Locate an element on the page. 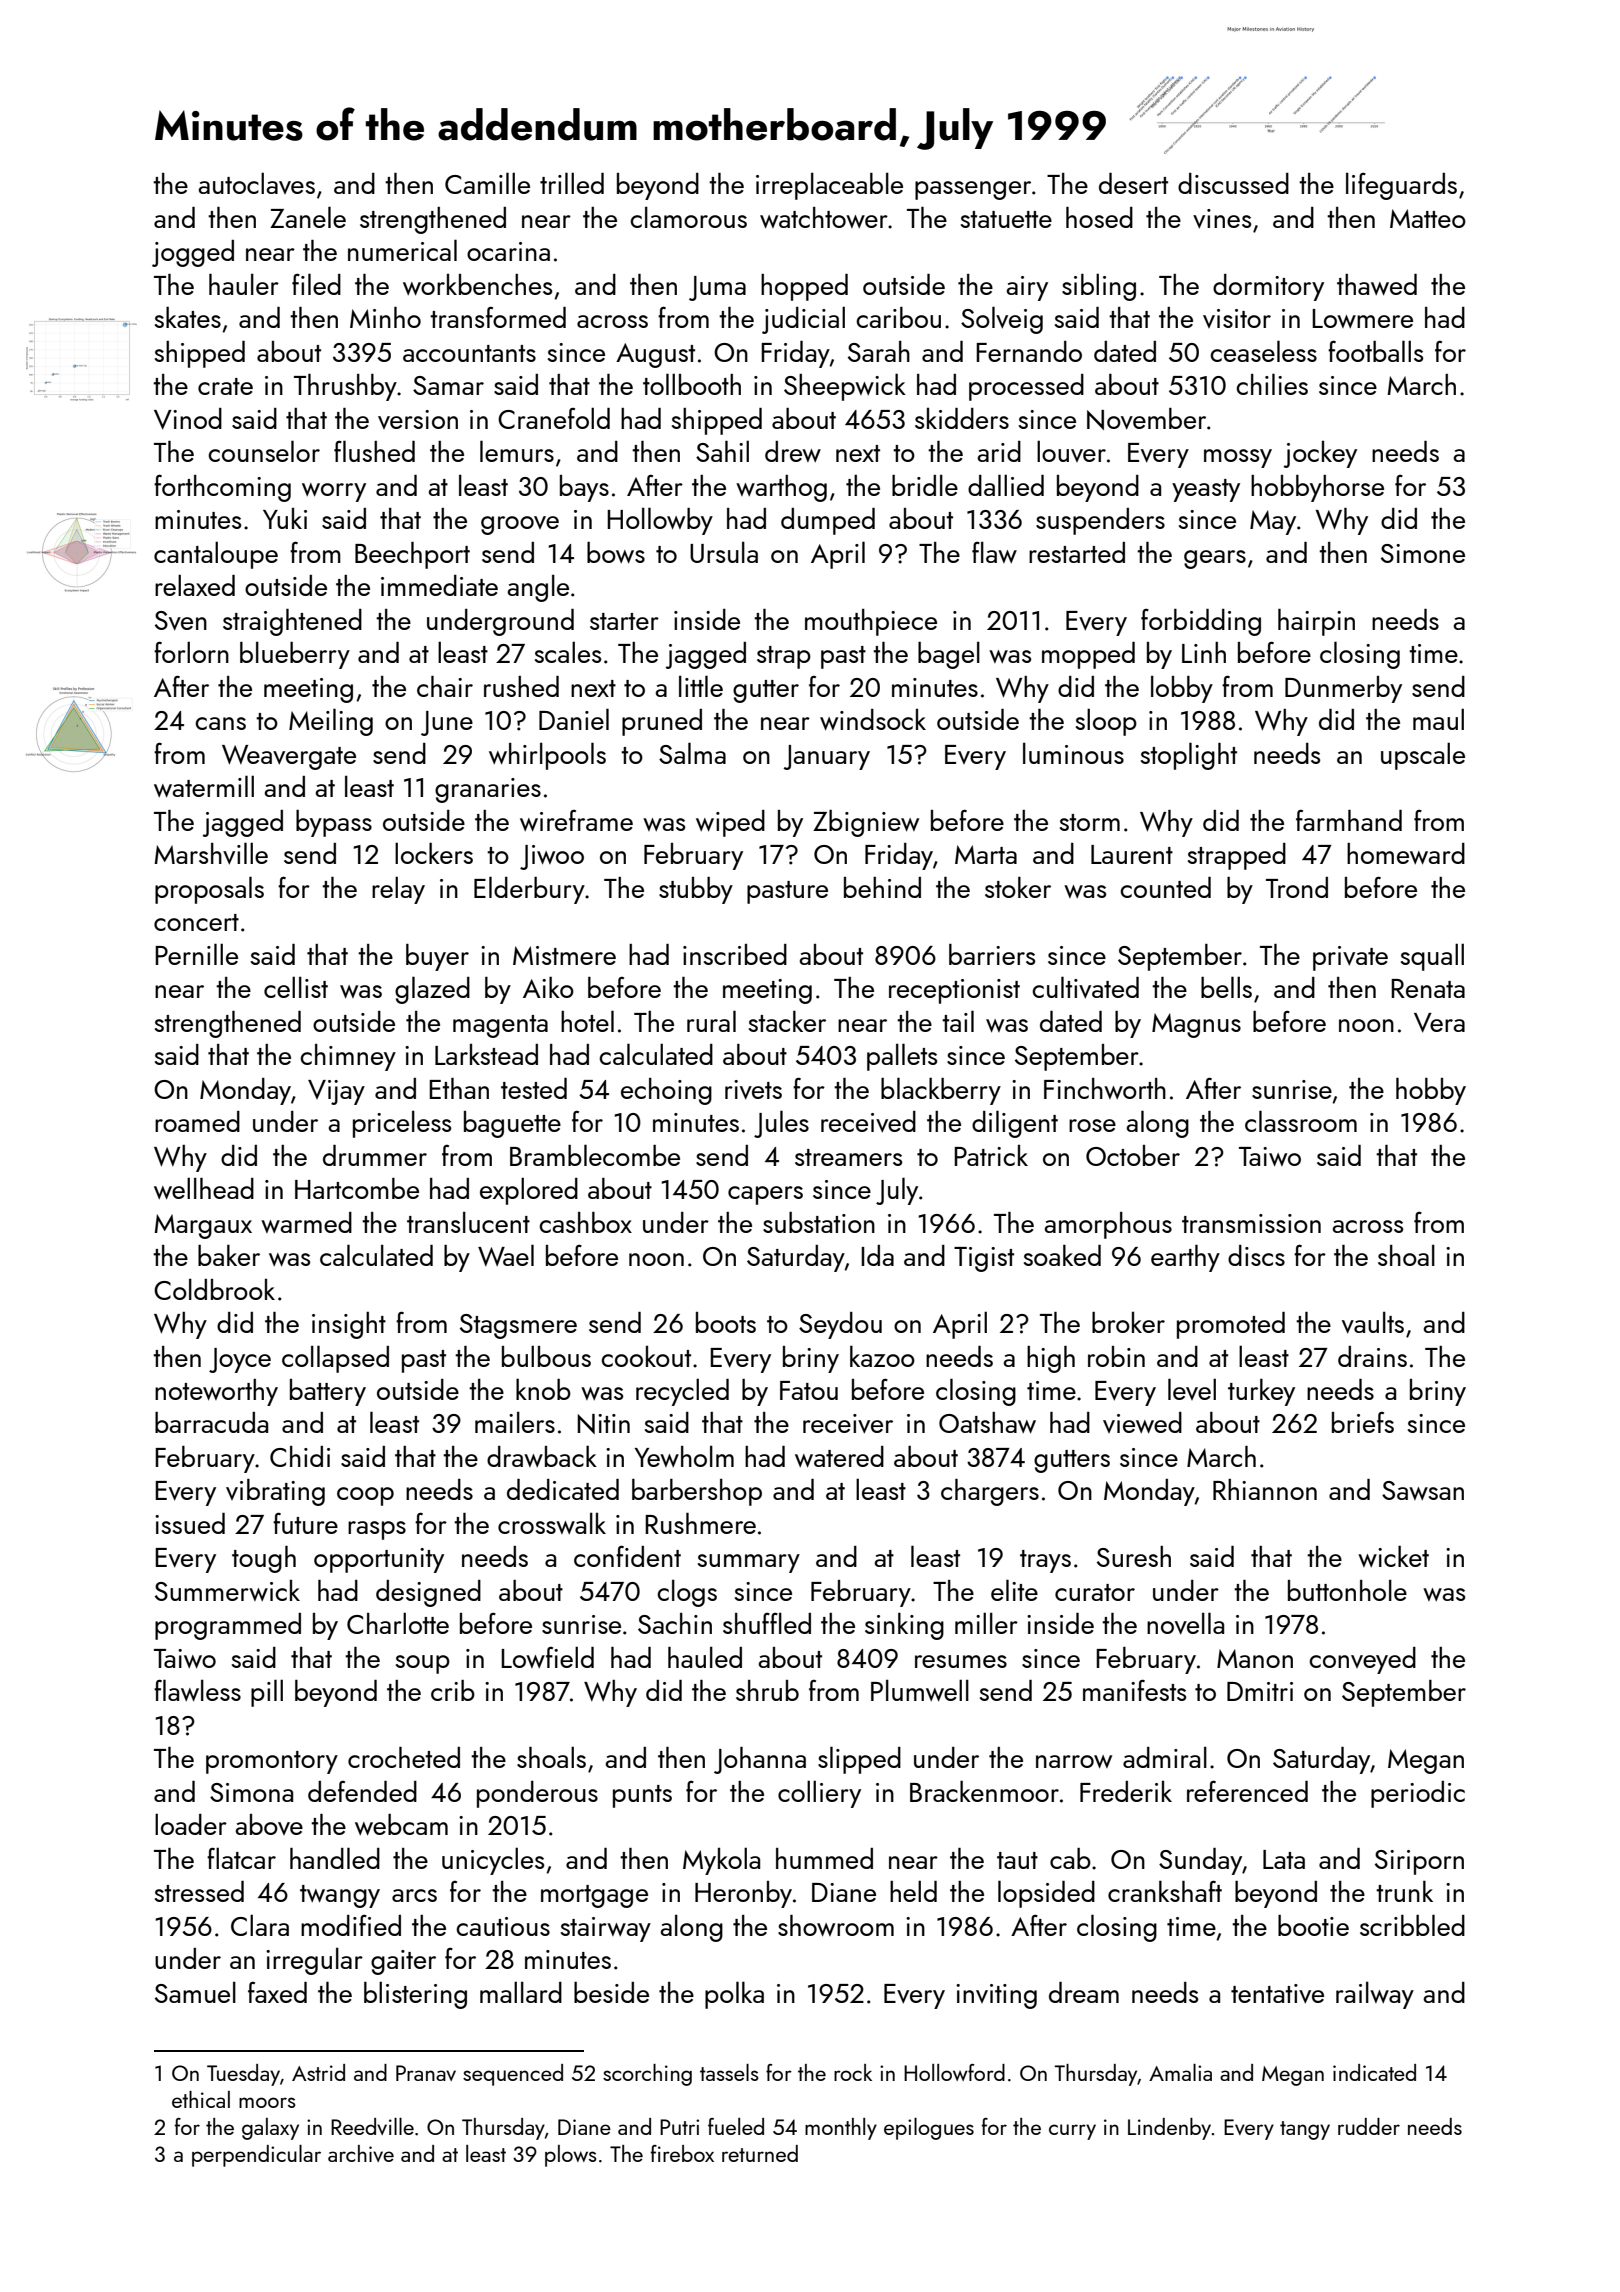 The height and width of the image is (2292, 1620). barracuda is located at coordinates (211, 1422).
